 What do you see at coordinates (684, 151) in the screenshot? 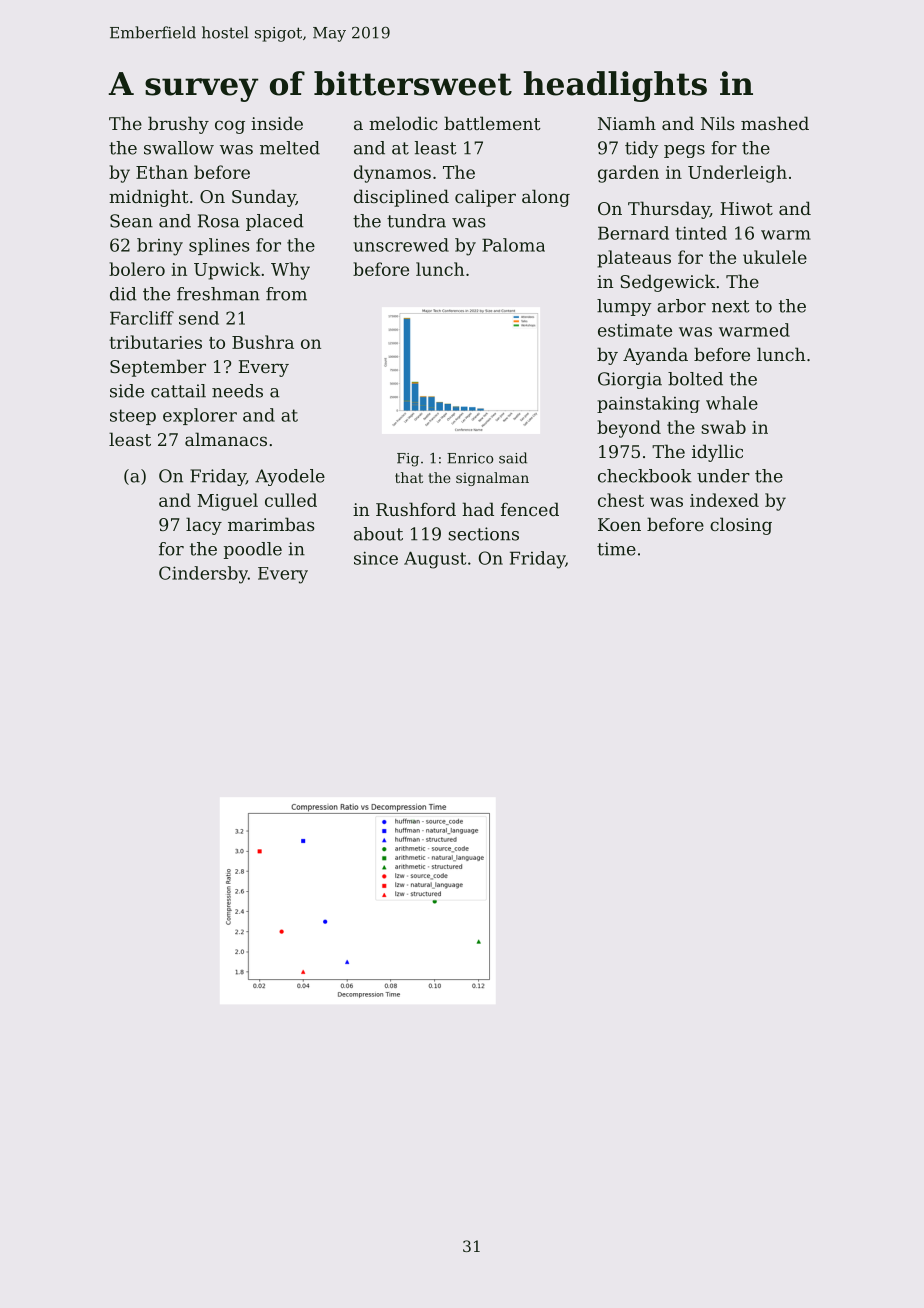
I see `pegs` at bounding box center [684, 151].
